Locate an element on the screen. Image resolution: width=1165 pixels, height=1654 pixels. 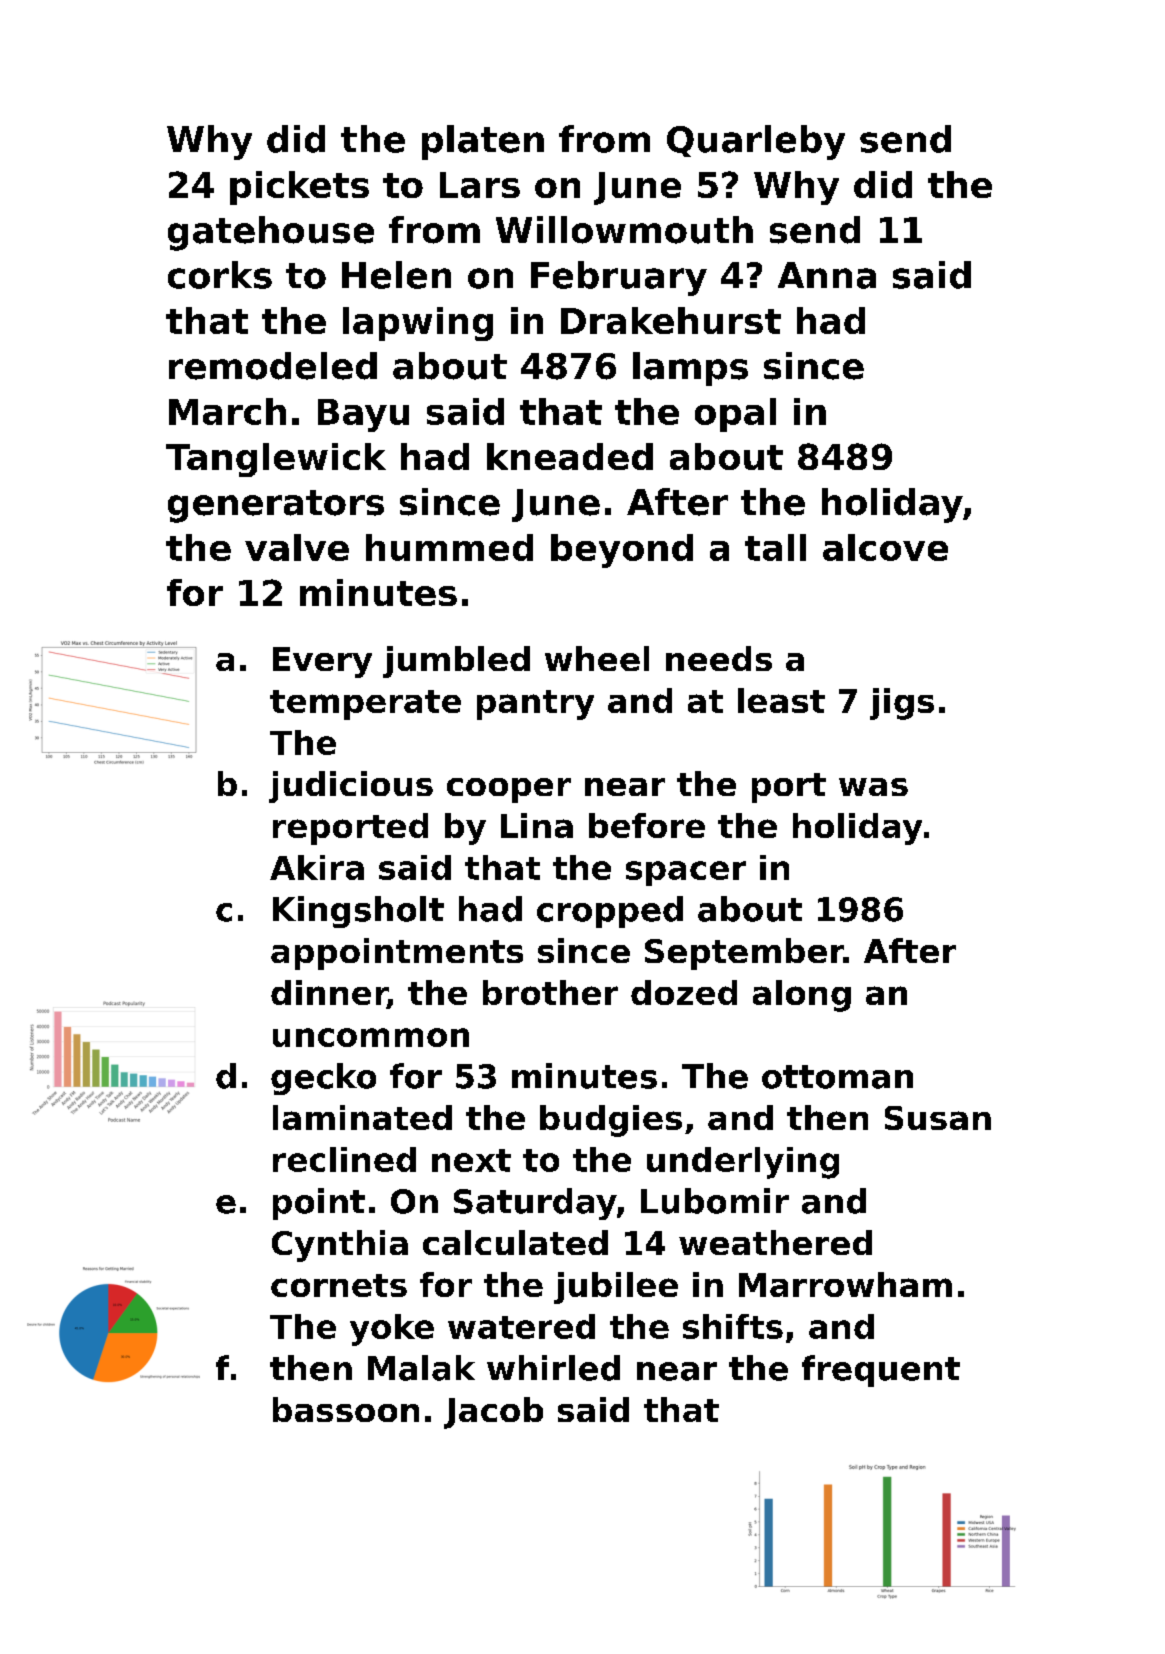
jigs is located at coordinates (902, 704).
